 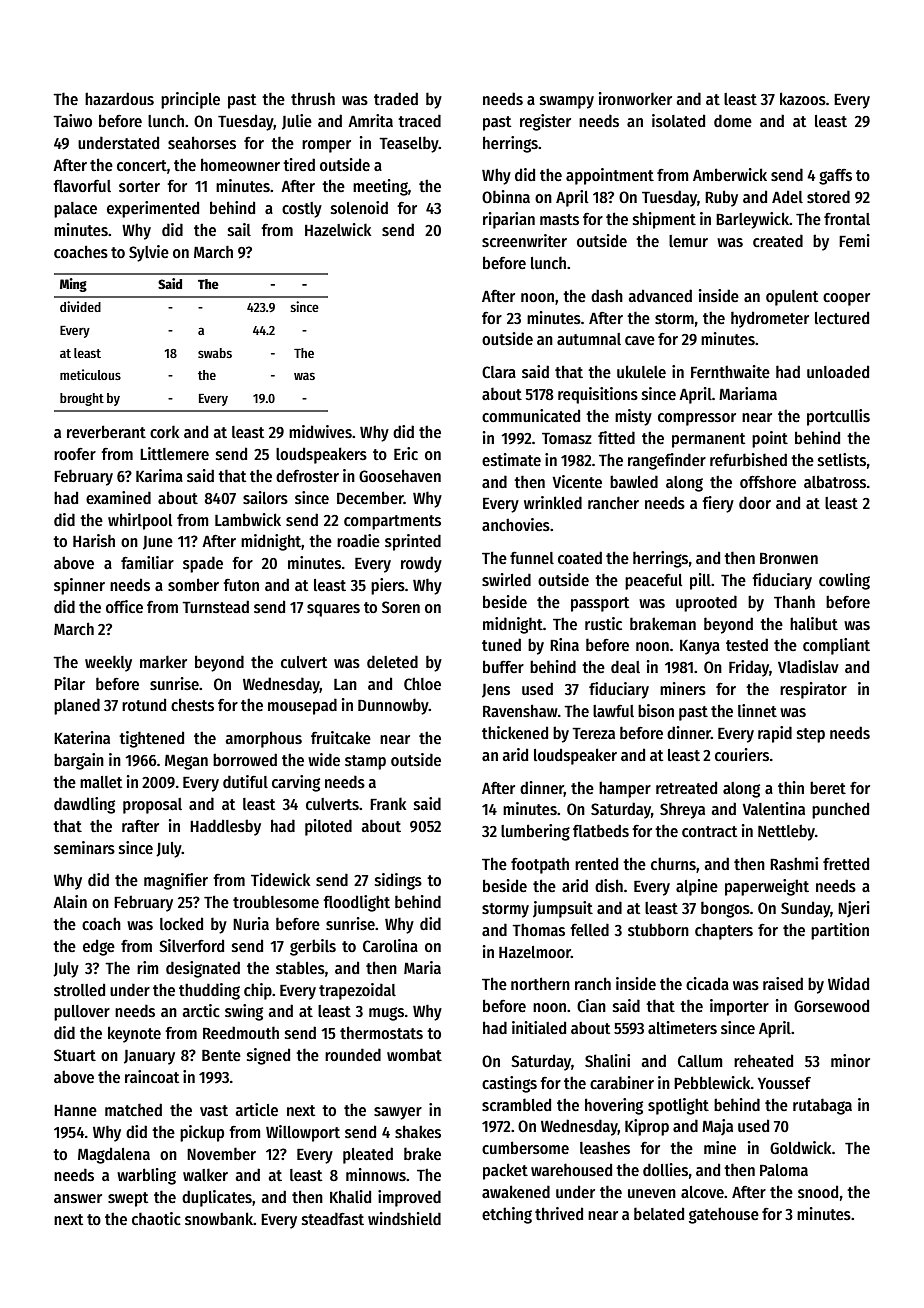 I want to click on altimeters, so click(x=682, y=1028).
